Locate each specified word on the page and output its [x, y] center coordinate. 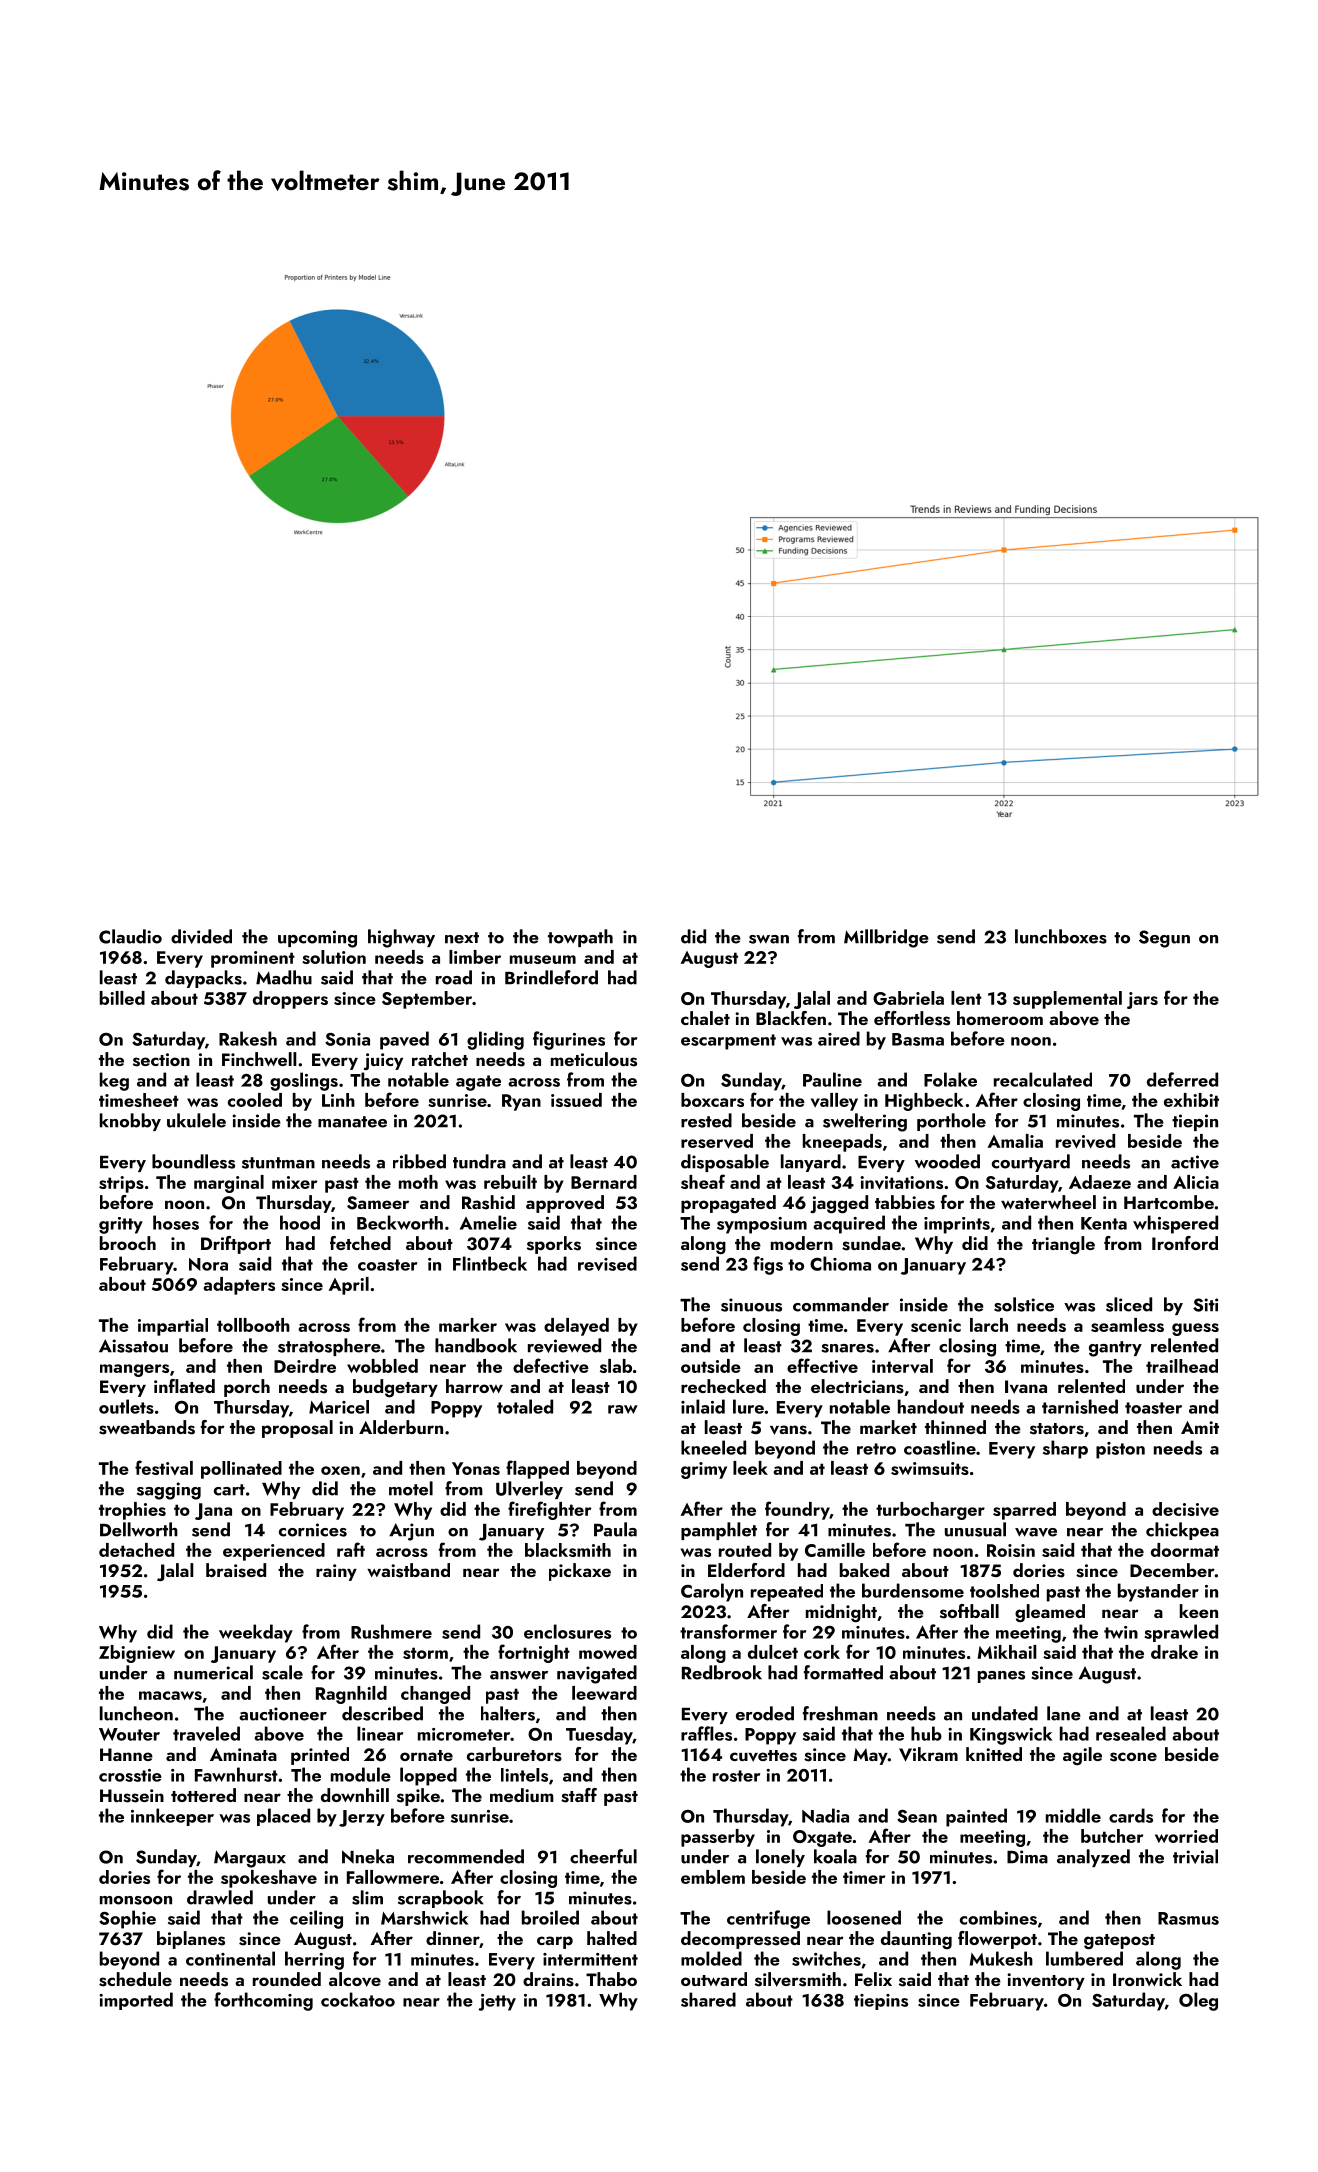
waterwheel [1048, 1202]
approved [565, 1204]
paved [404, 1040]
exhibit [1191, 1100]
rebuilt [510, 1182]
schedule [135, 1979]
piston [1120, 1450]
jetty [497, 2002]
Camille [835, 1550]
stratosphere [329, 1347]
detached [136, 1550]
